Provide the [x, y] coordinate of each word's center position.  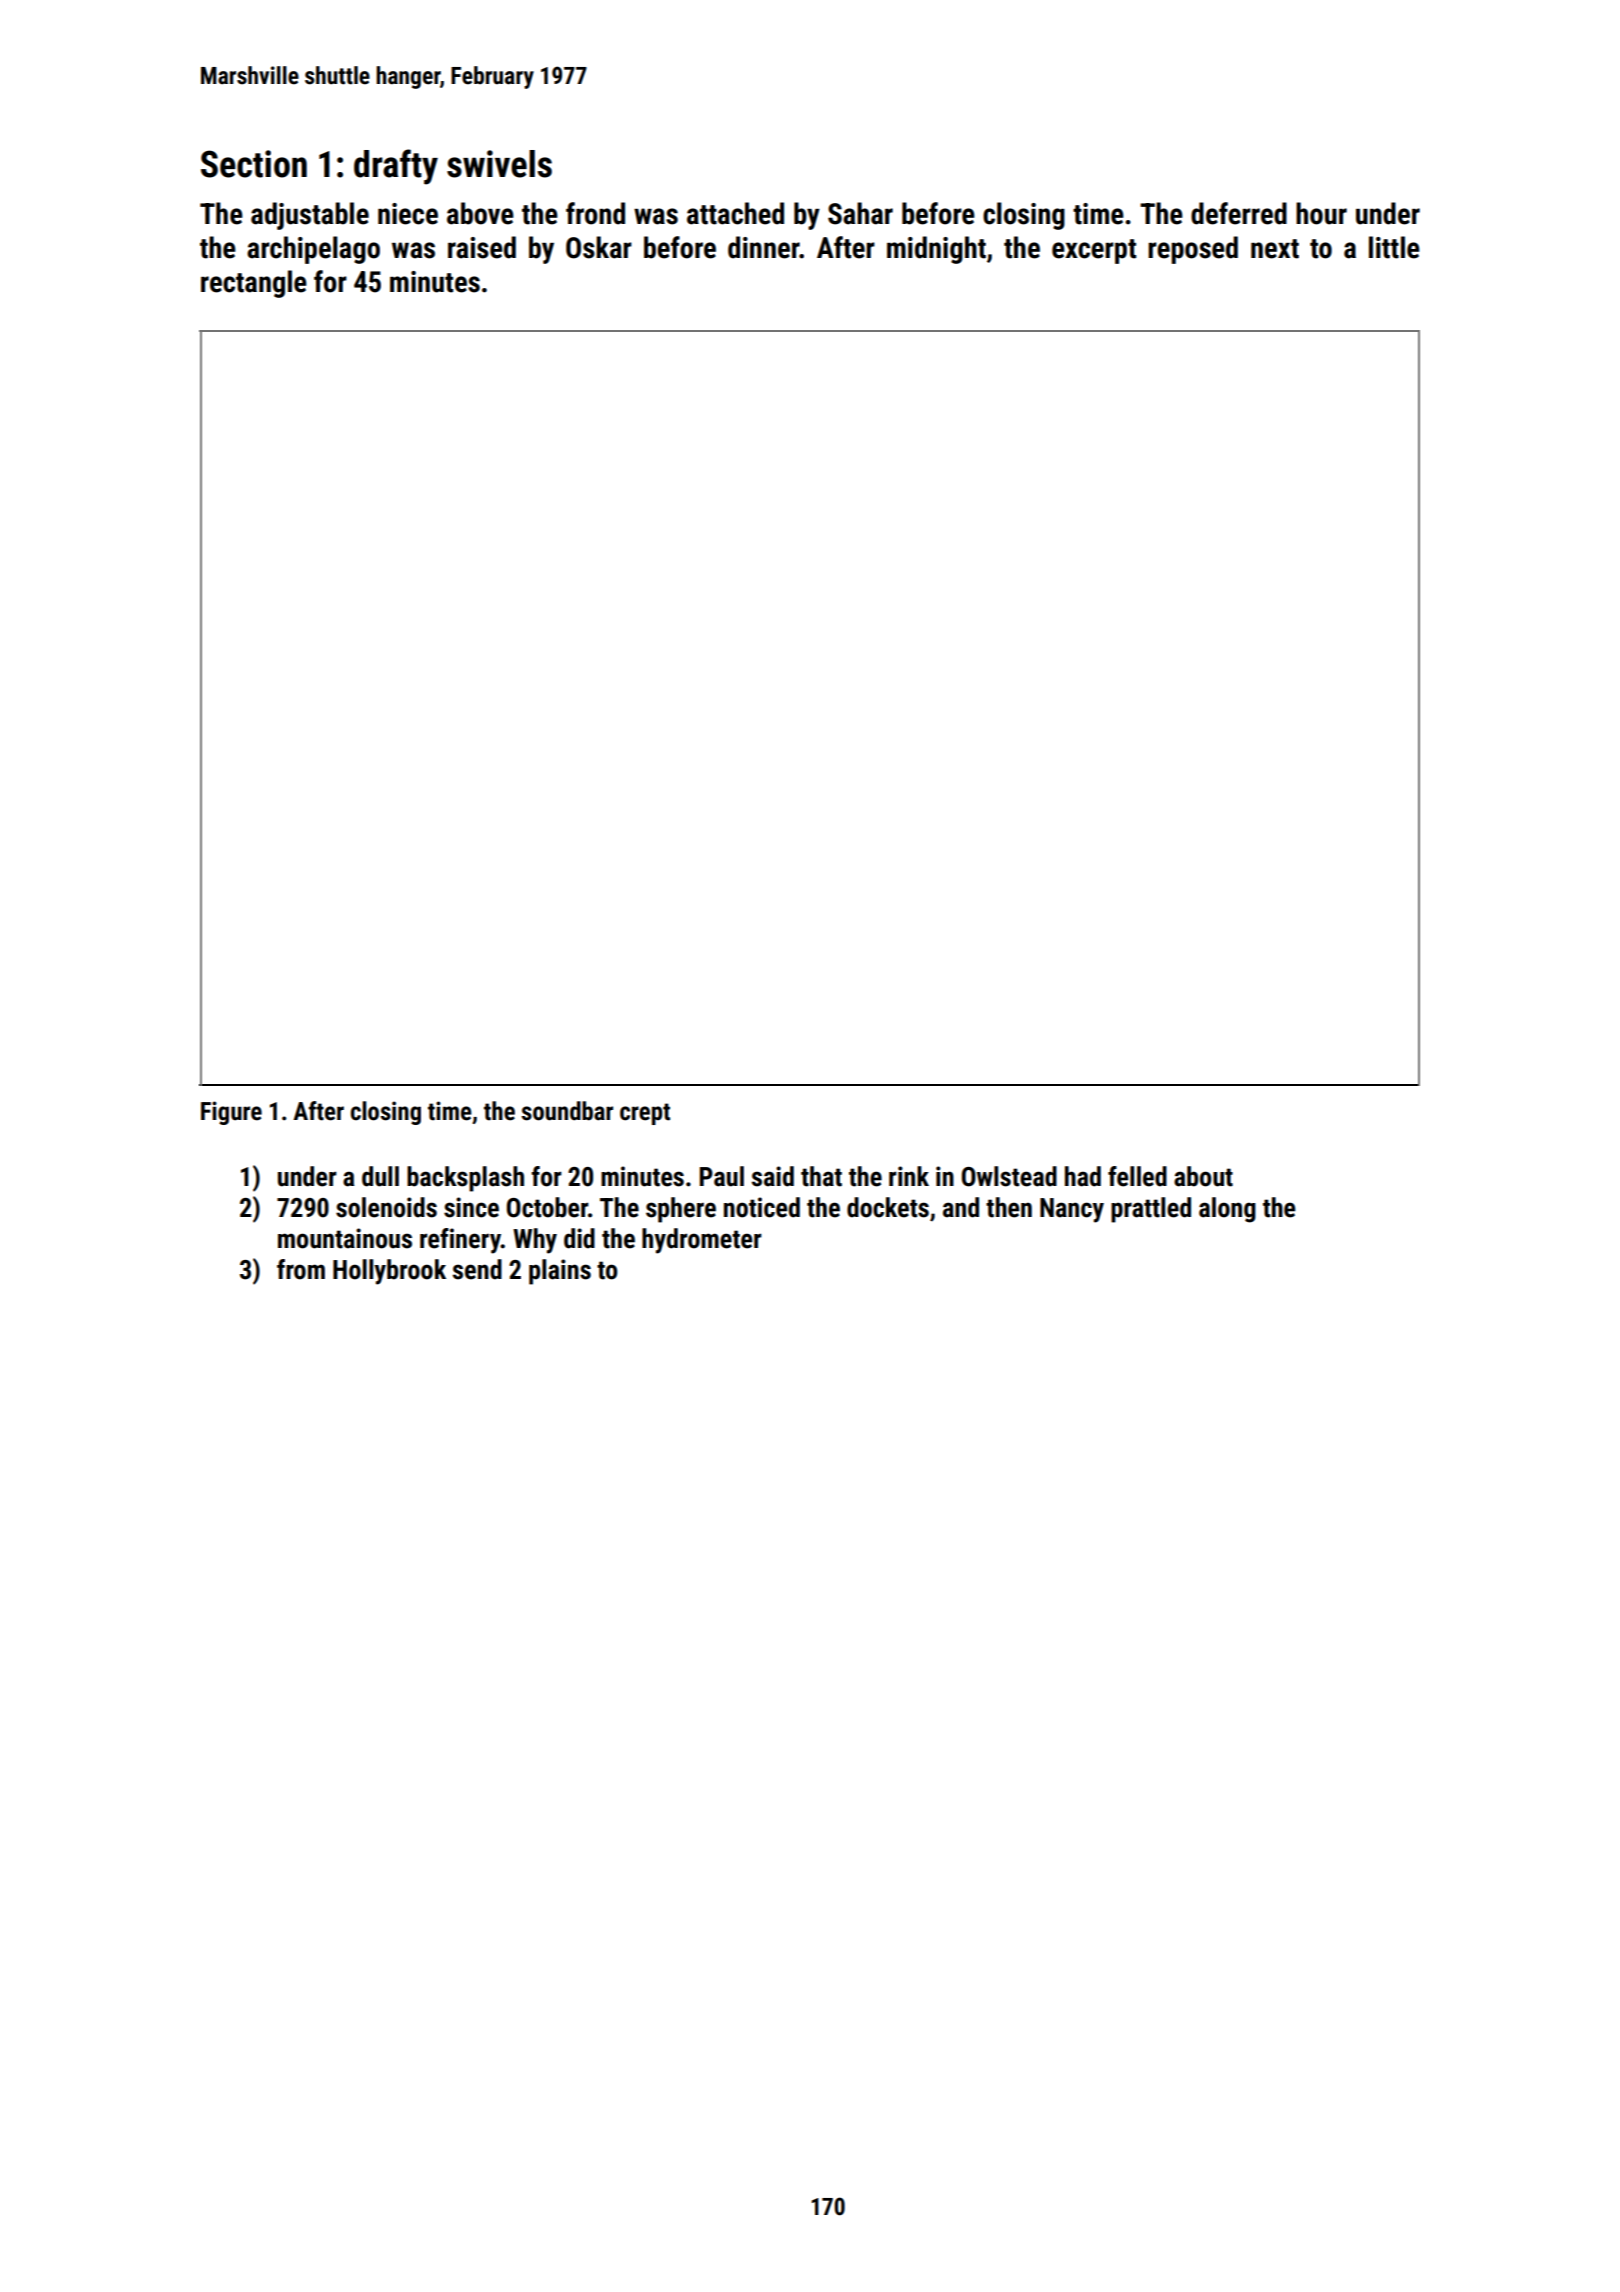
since [471, 1207]
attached [735, 213]
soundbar [567, 1111]
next [1275, 249]
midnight [936, 250]
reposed [1193, 250]
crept [645, 1114]
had [1083, 1176]
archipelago [313, 250]
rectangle [254, 284]
